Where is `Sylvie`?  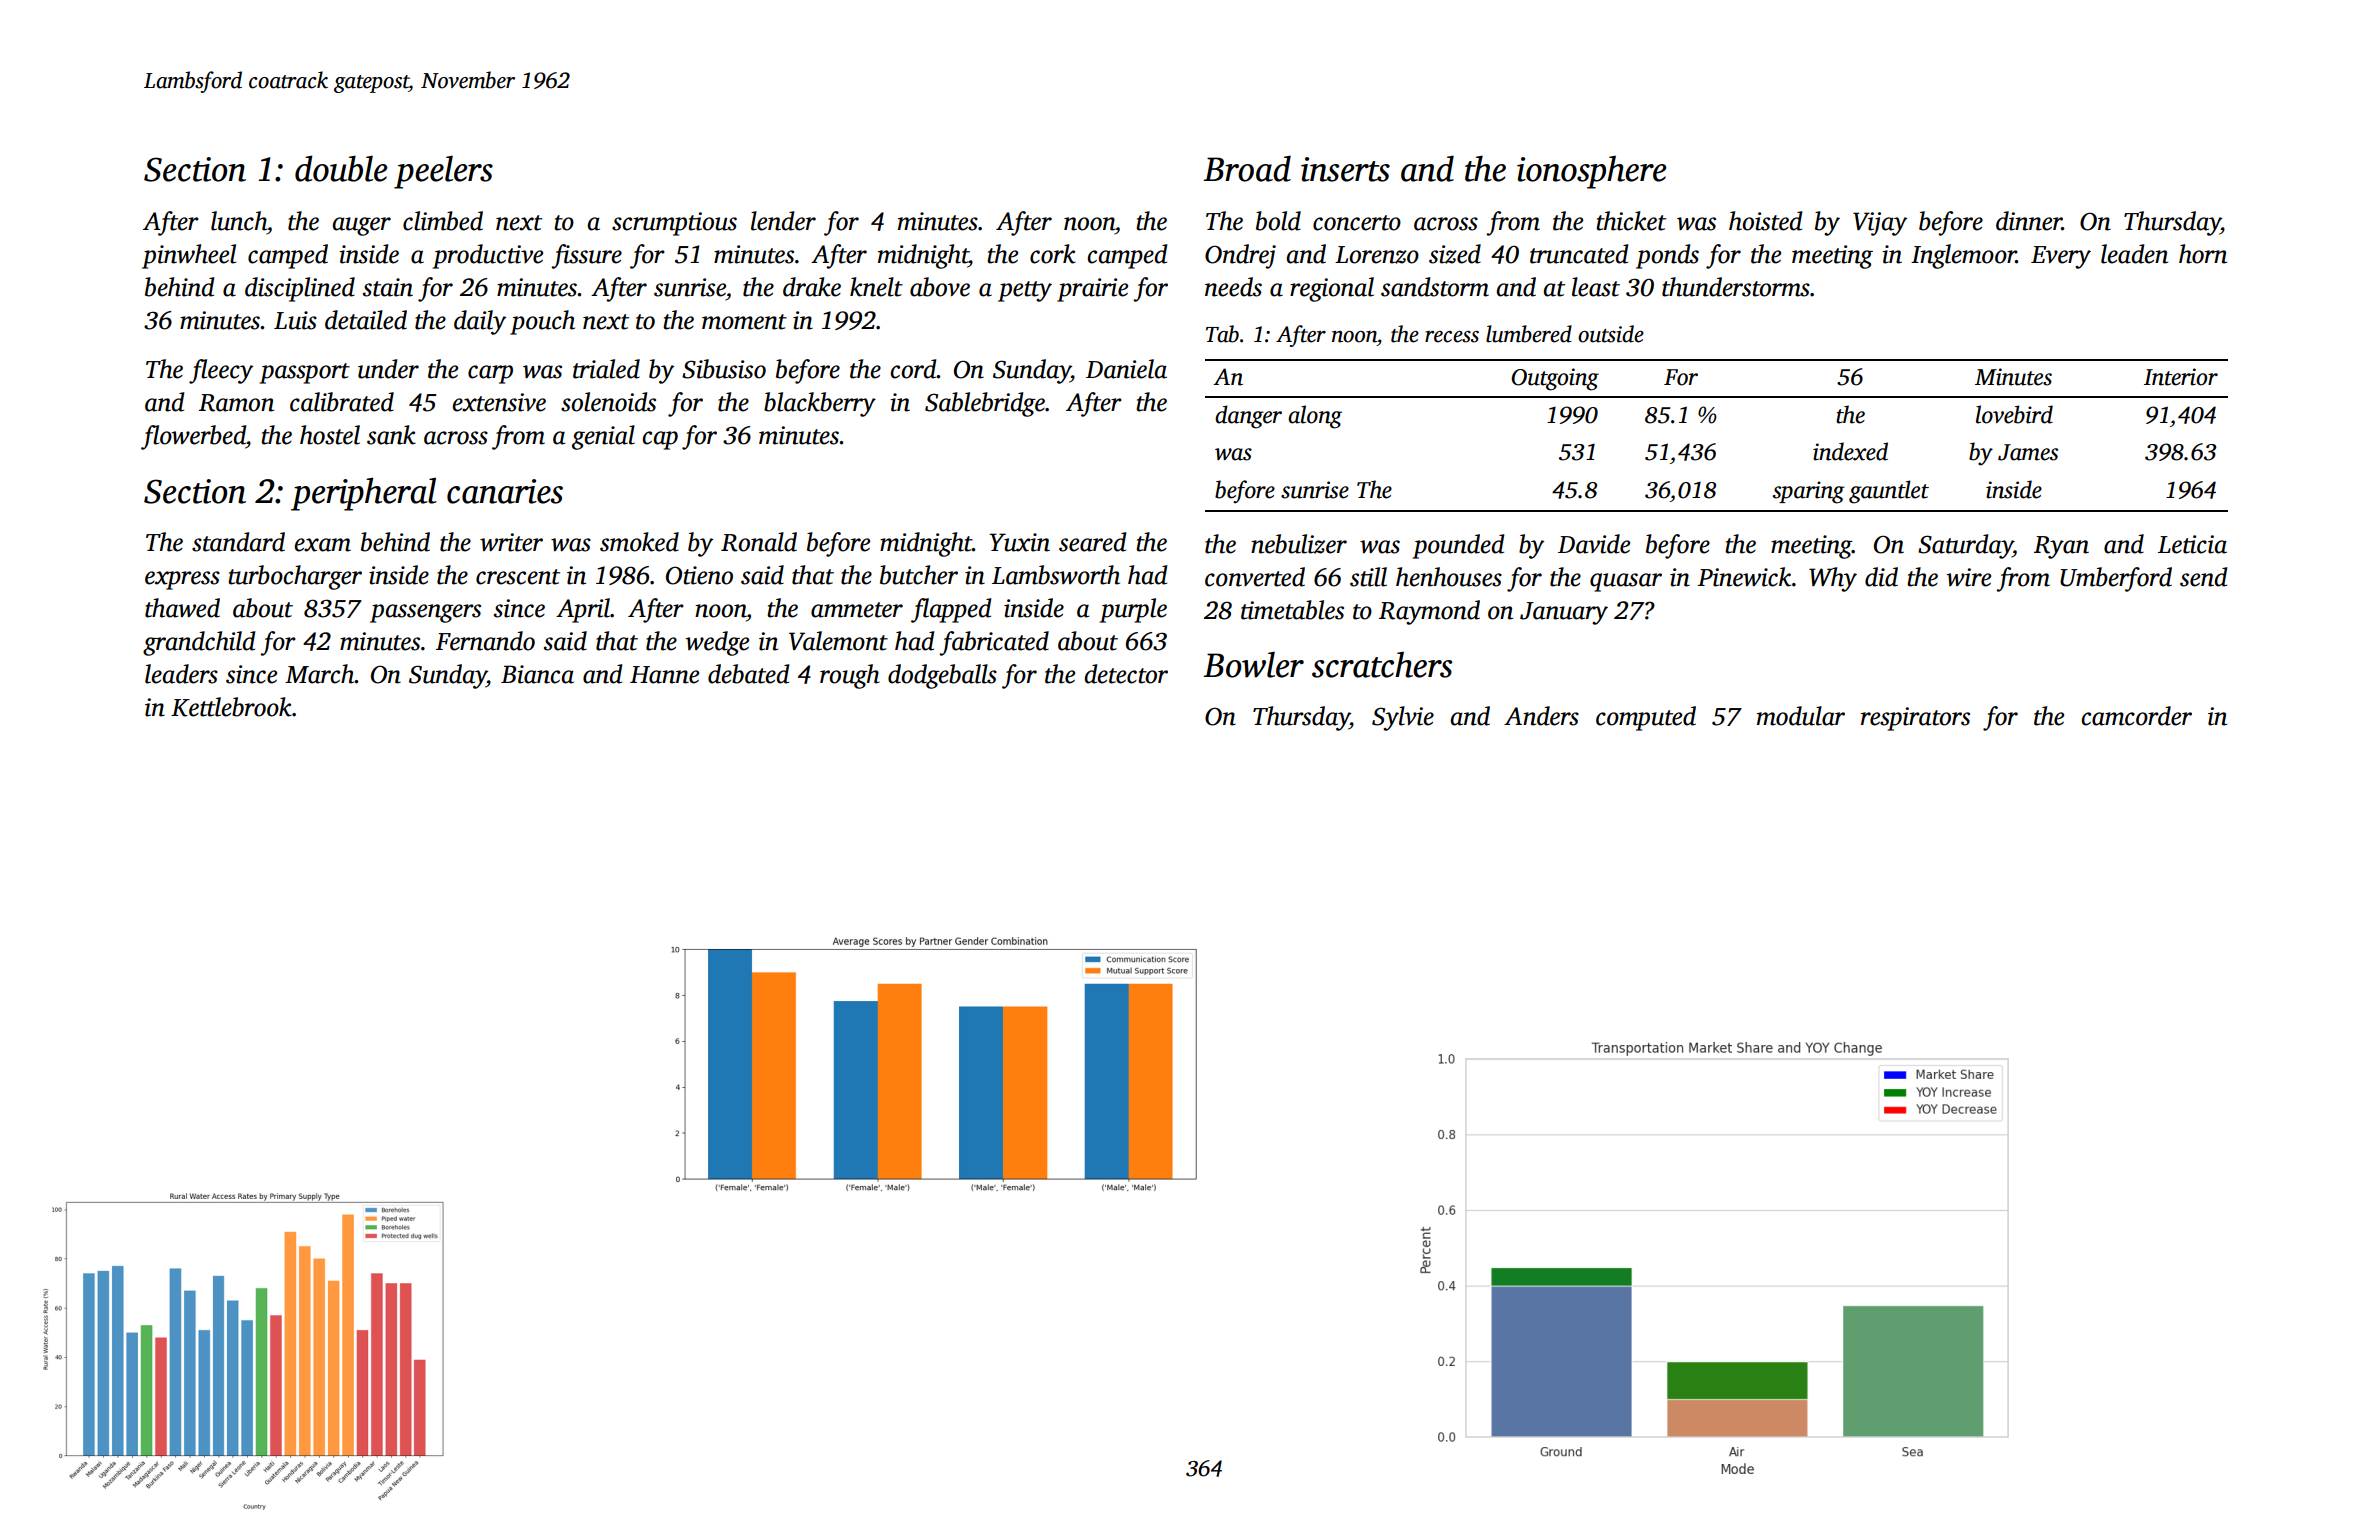 Sylvie is located at coordinates (1403, 718).
